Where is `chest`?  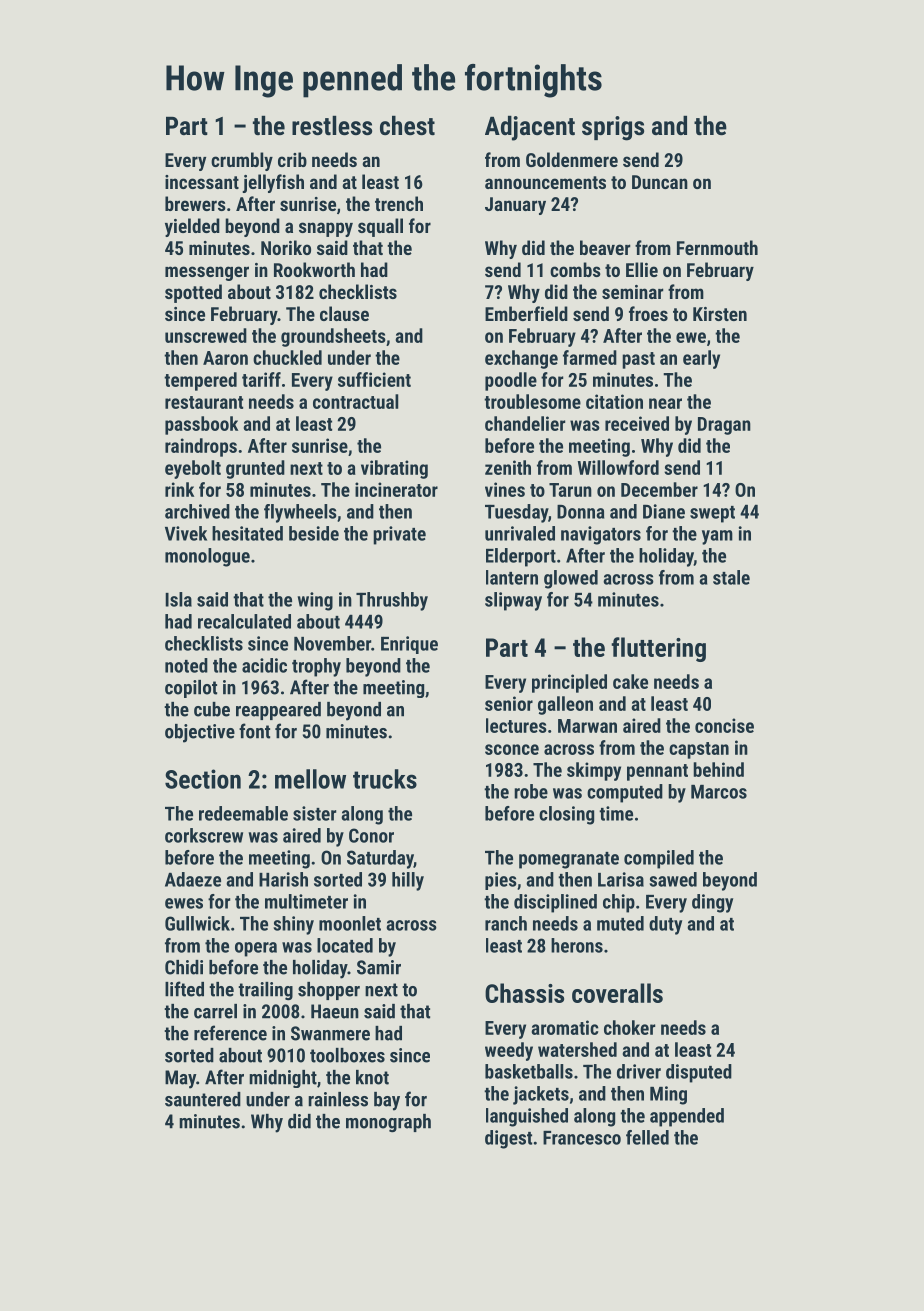
chest is located at coordinates (407, 125).
